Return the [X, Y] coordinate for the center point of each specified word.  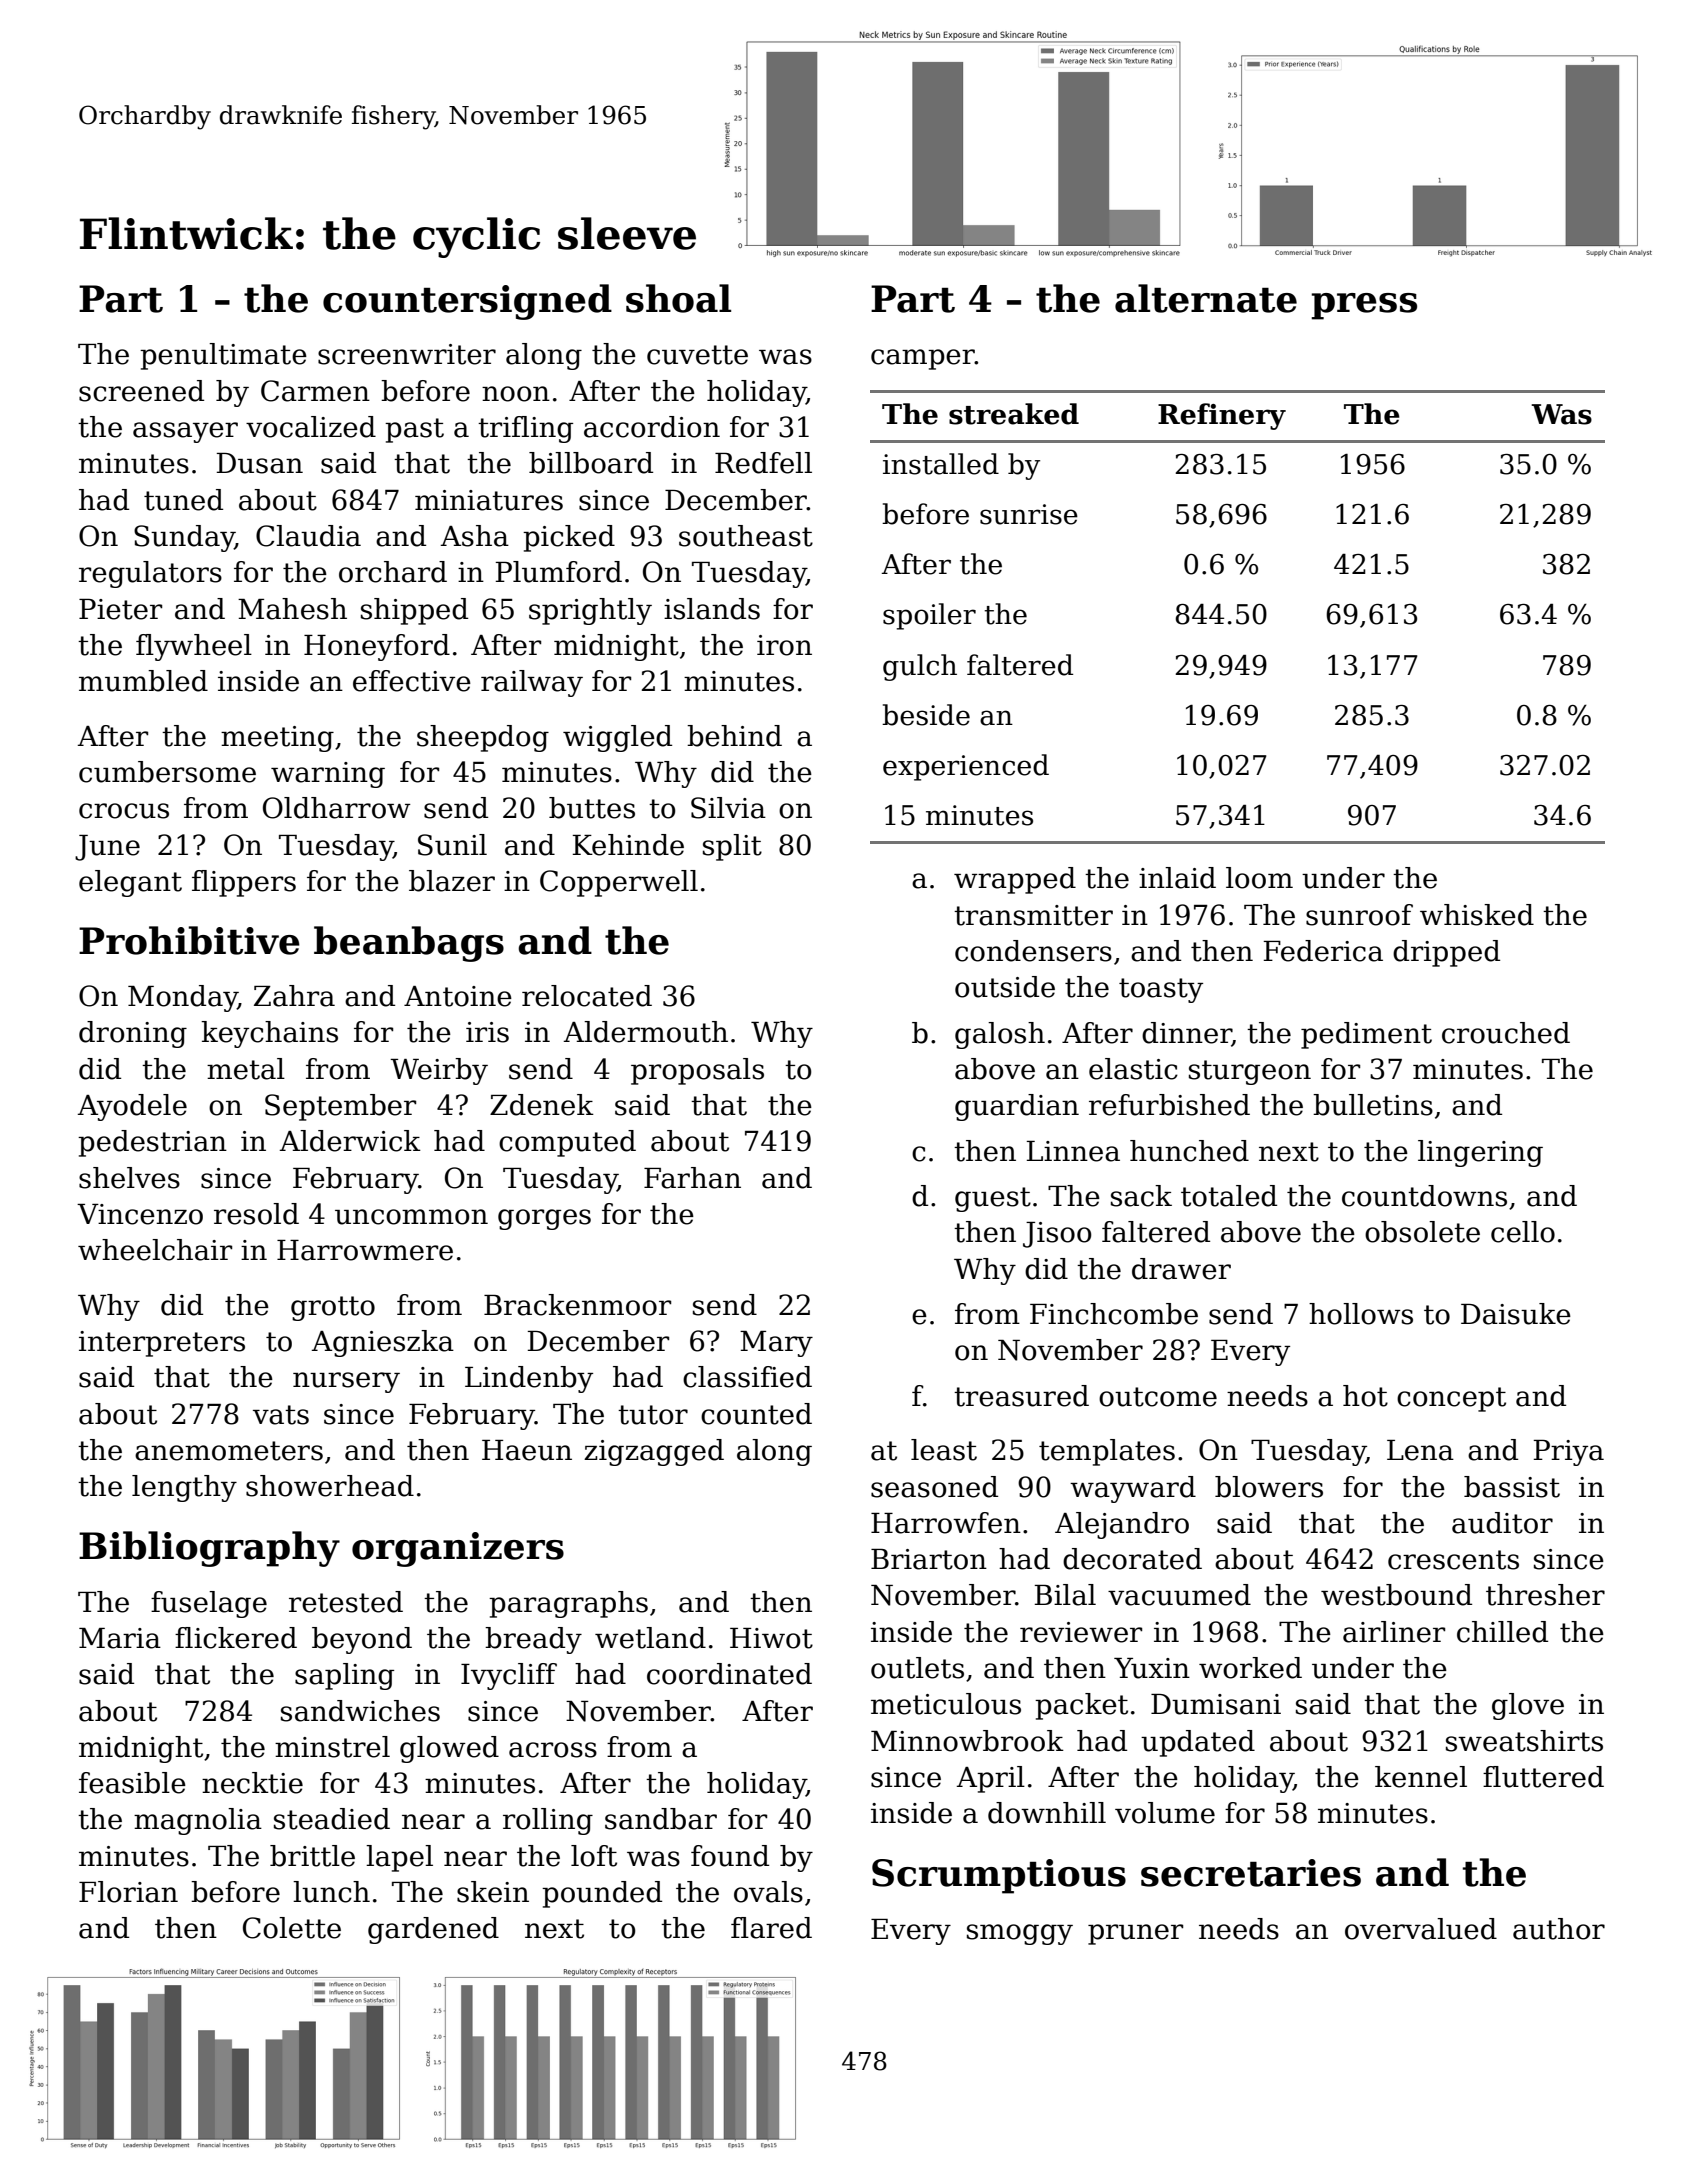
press [1364, 306]
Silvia [728, 808]
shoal [678, 298]
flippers [244, 883]
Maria [120, 1638]
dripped [1446, 953]
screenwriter [407, 354]
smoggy [1020, 1934]
